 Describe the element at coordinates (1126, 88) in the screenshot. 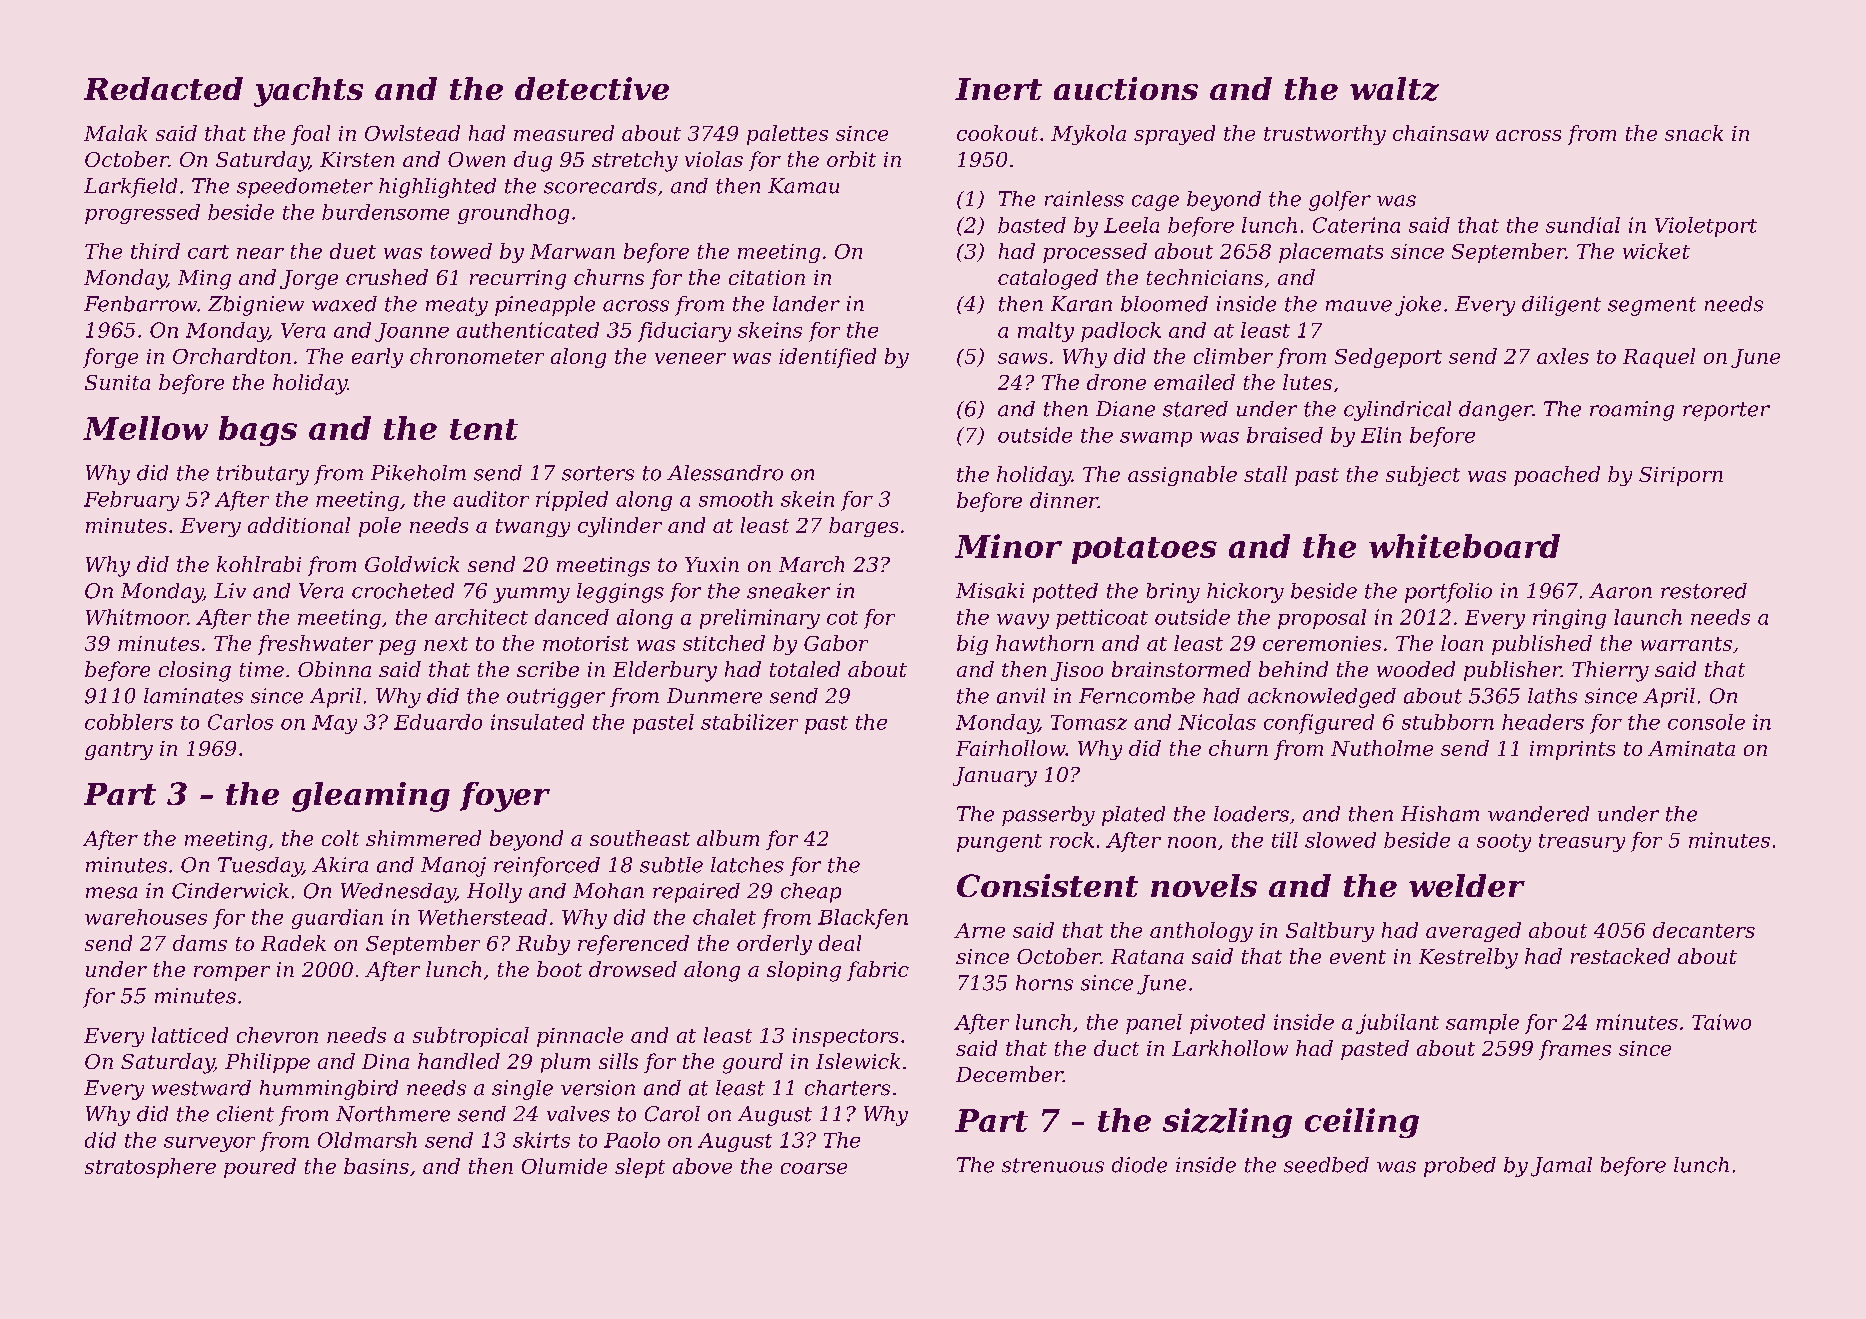

I see `auctions` at that location.
